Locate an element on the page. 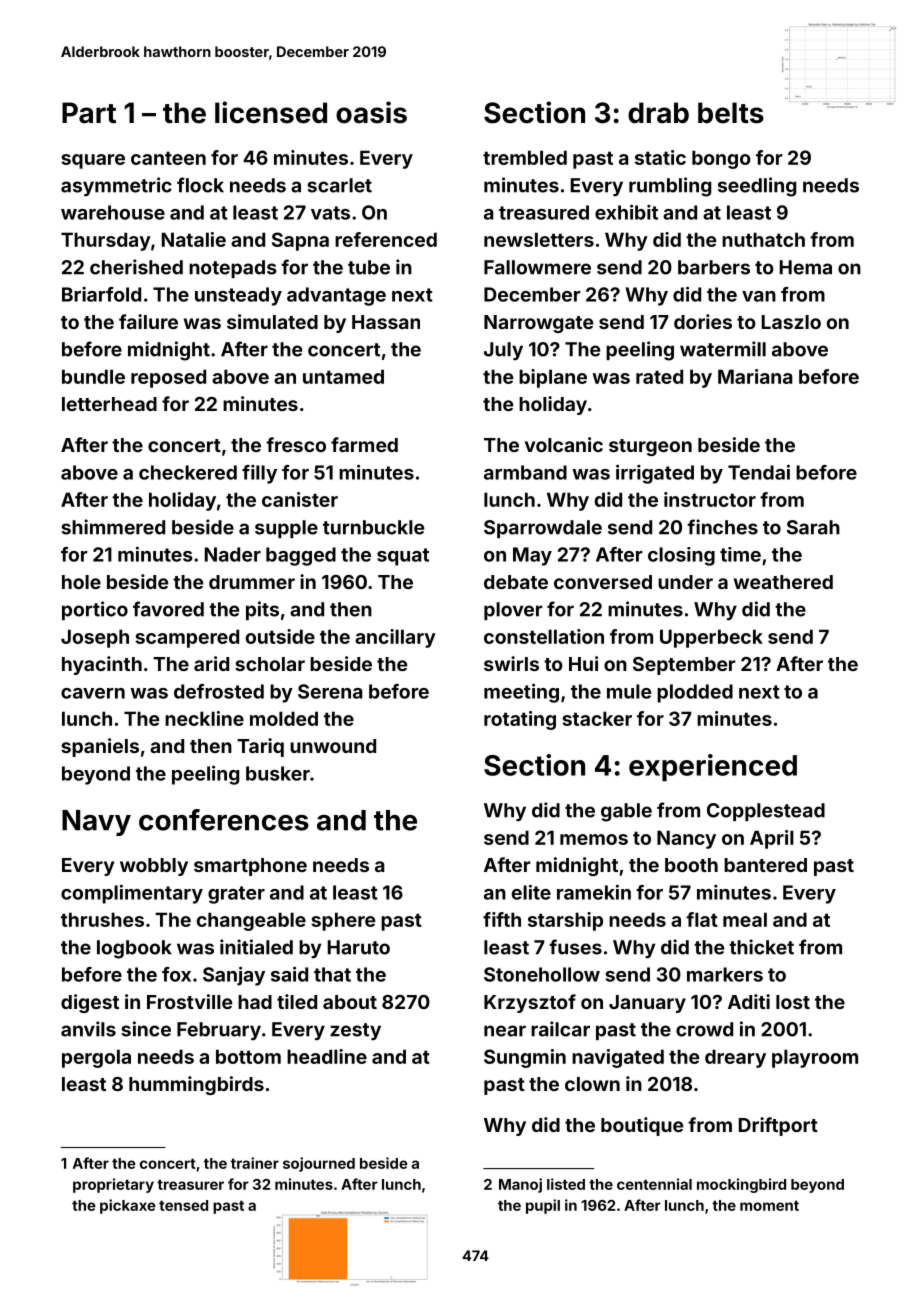 Image resolution: width=924 pixels, height=1311 pixels. busker is located at coordinates (278, 773).
